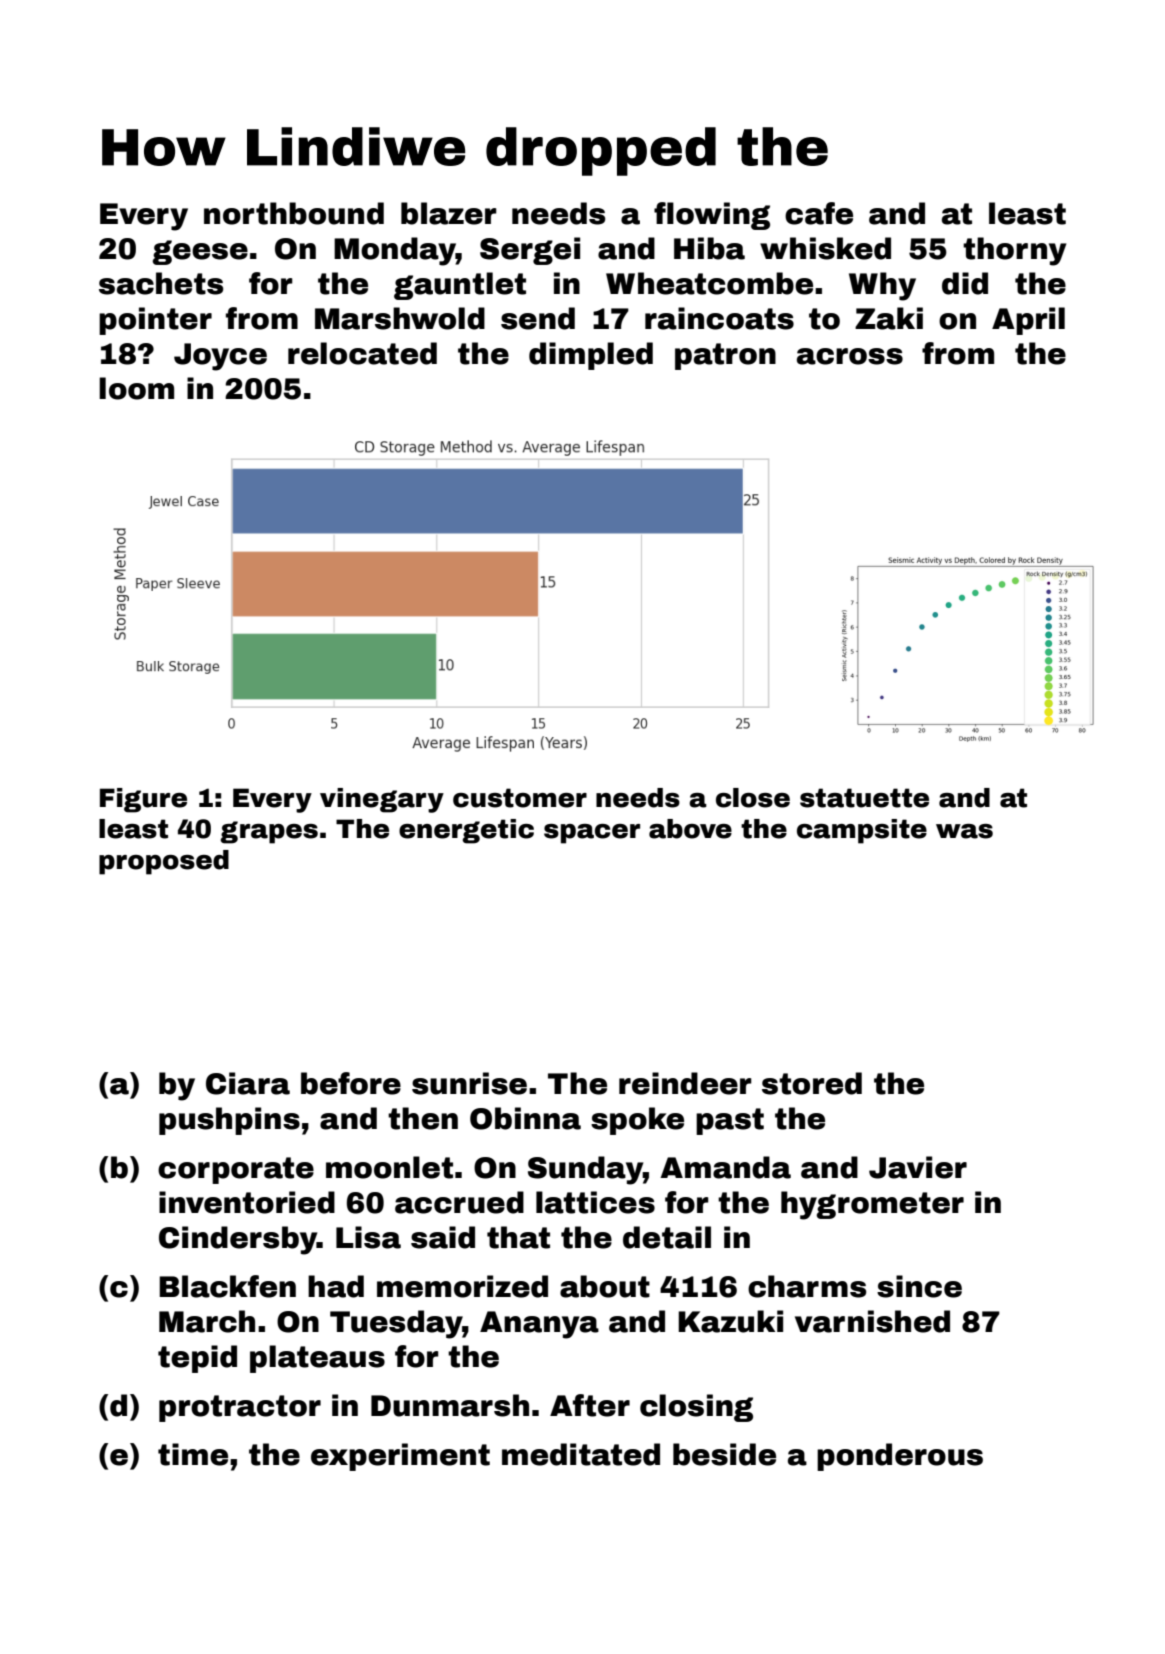 The width and height of the screenshot is (1165, 1654). I want to click on Marshwold, so click(400, 318).
